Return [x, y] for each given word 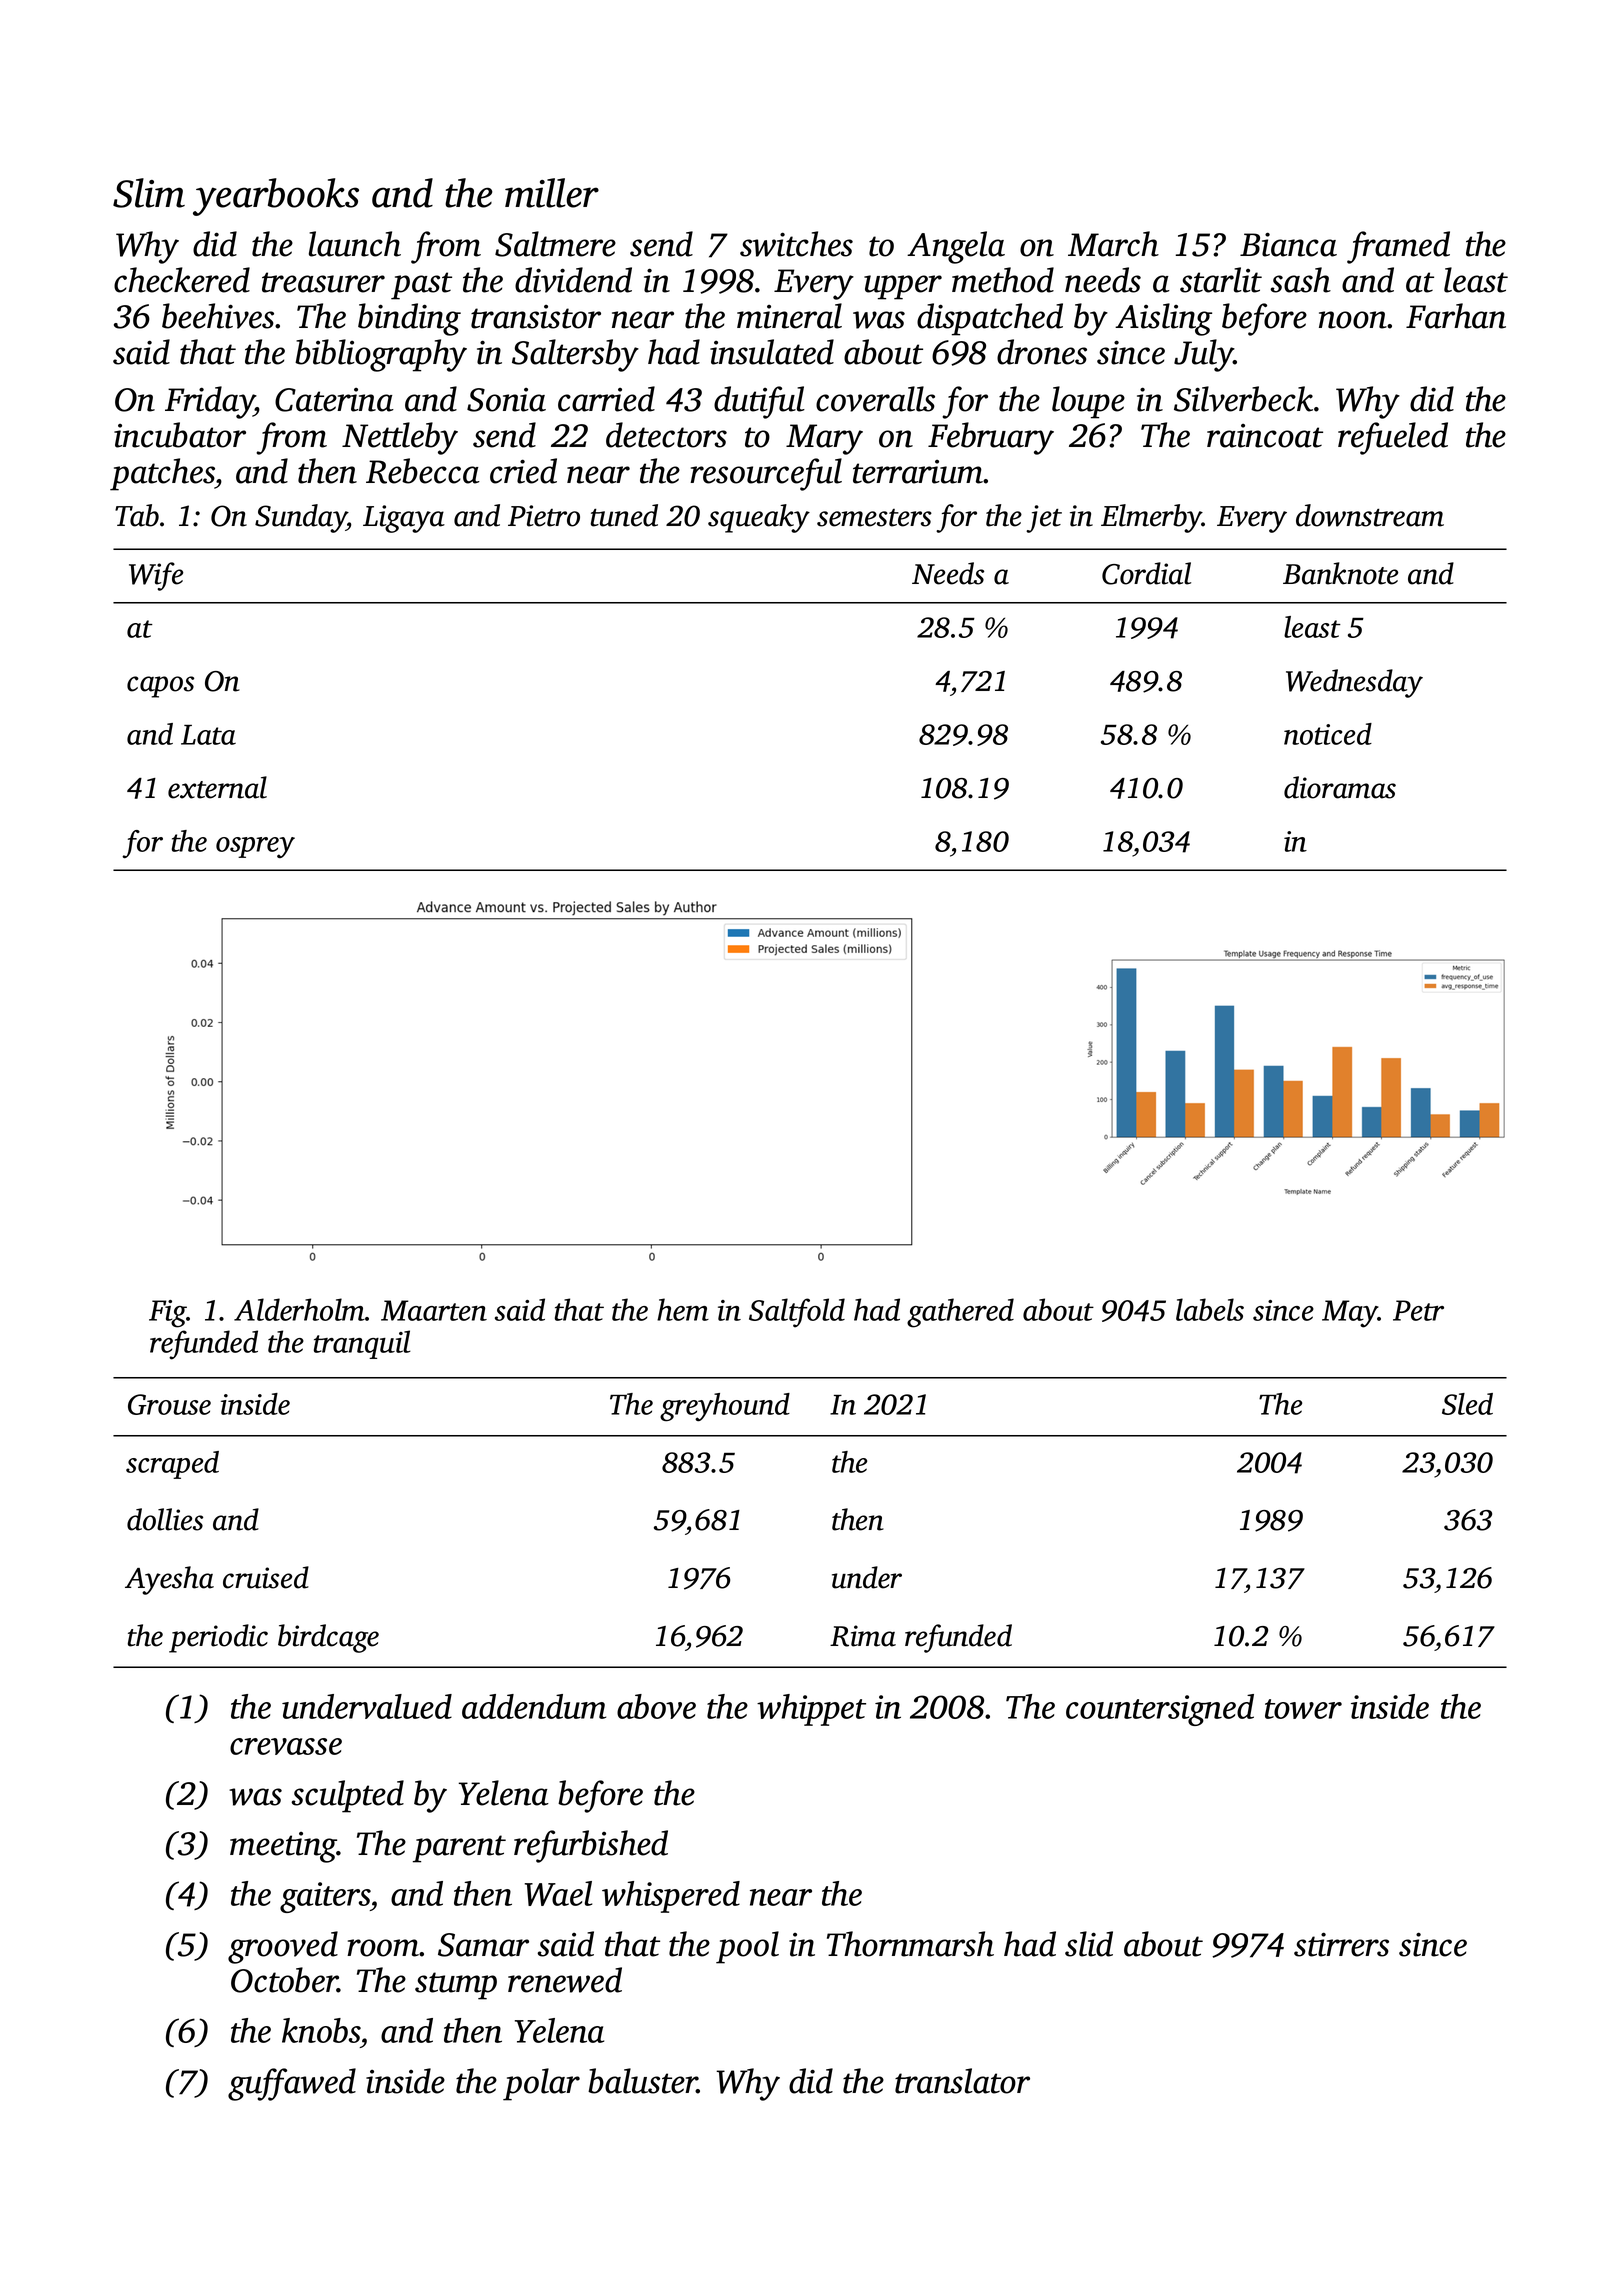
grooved [283, 1947]
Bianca [1288, 244]
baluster [642, 2081]
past [421, 286]
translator [962, 2081]
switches [796, 244]
